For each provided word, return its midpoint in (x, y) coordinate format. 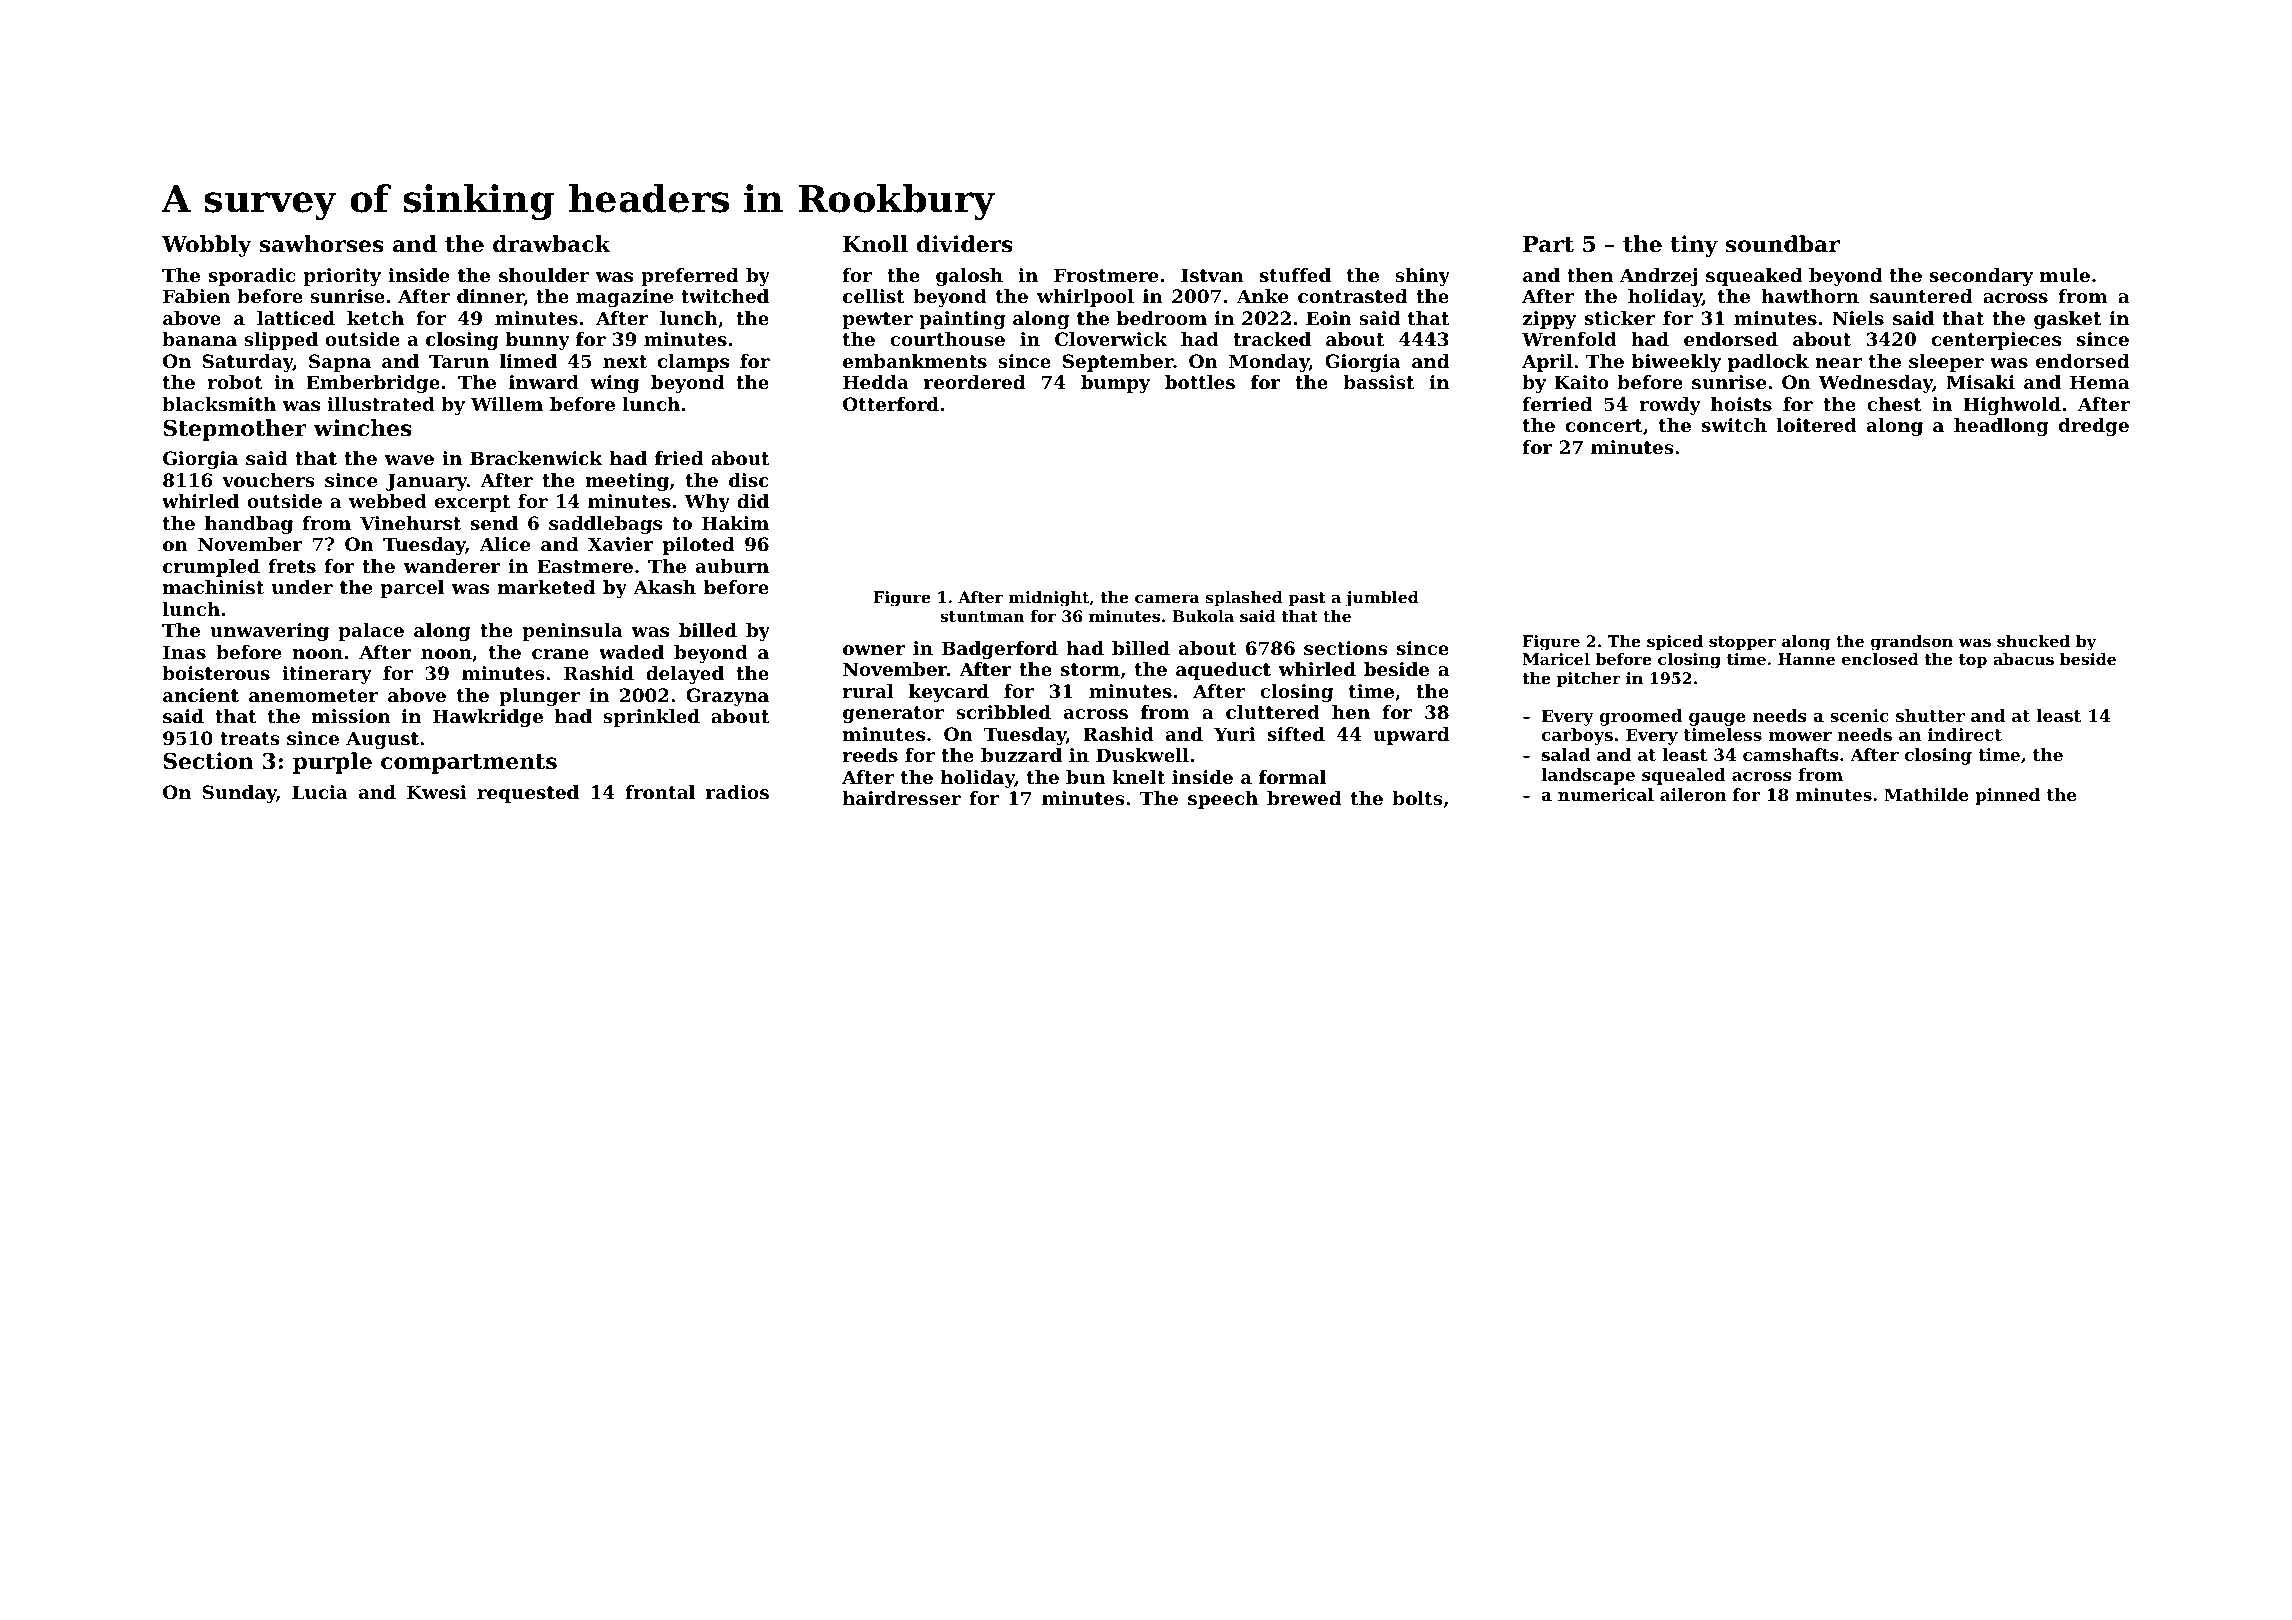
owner (874, 650)
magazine (624, 298)
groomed (1640, 717)
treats (250, 738)
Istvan (1212, 275)
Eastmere (585, 566)
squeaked (1754, 277)
